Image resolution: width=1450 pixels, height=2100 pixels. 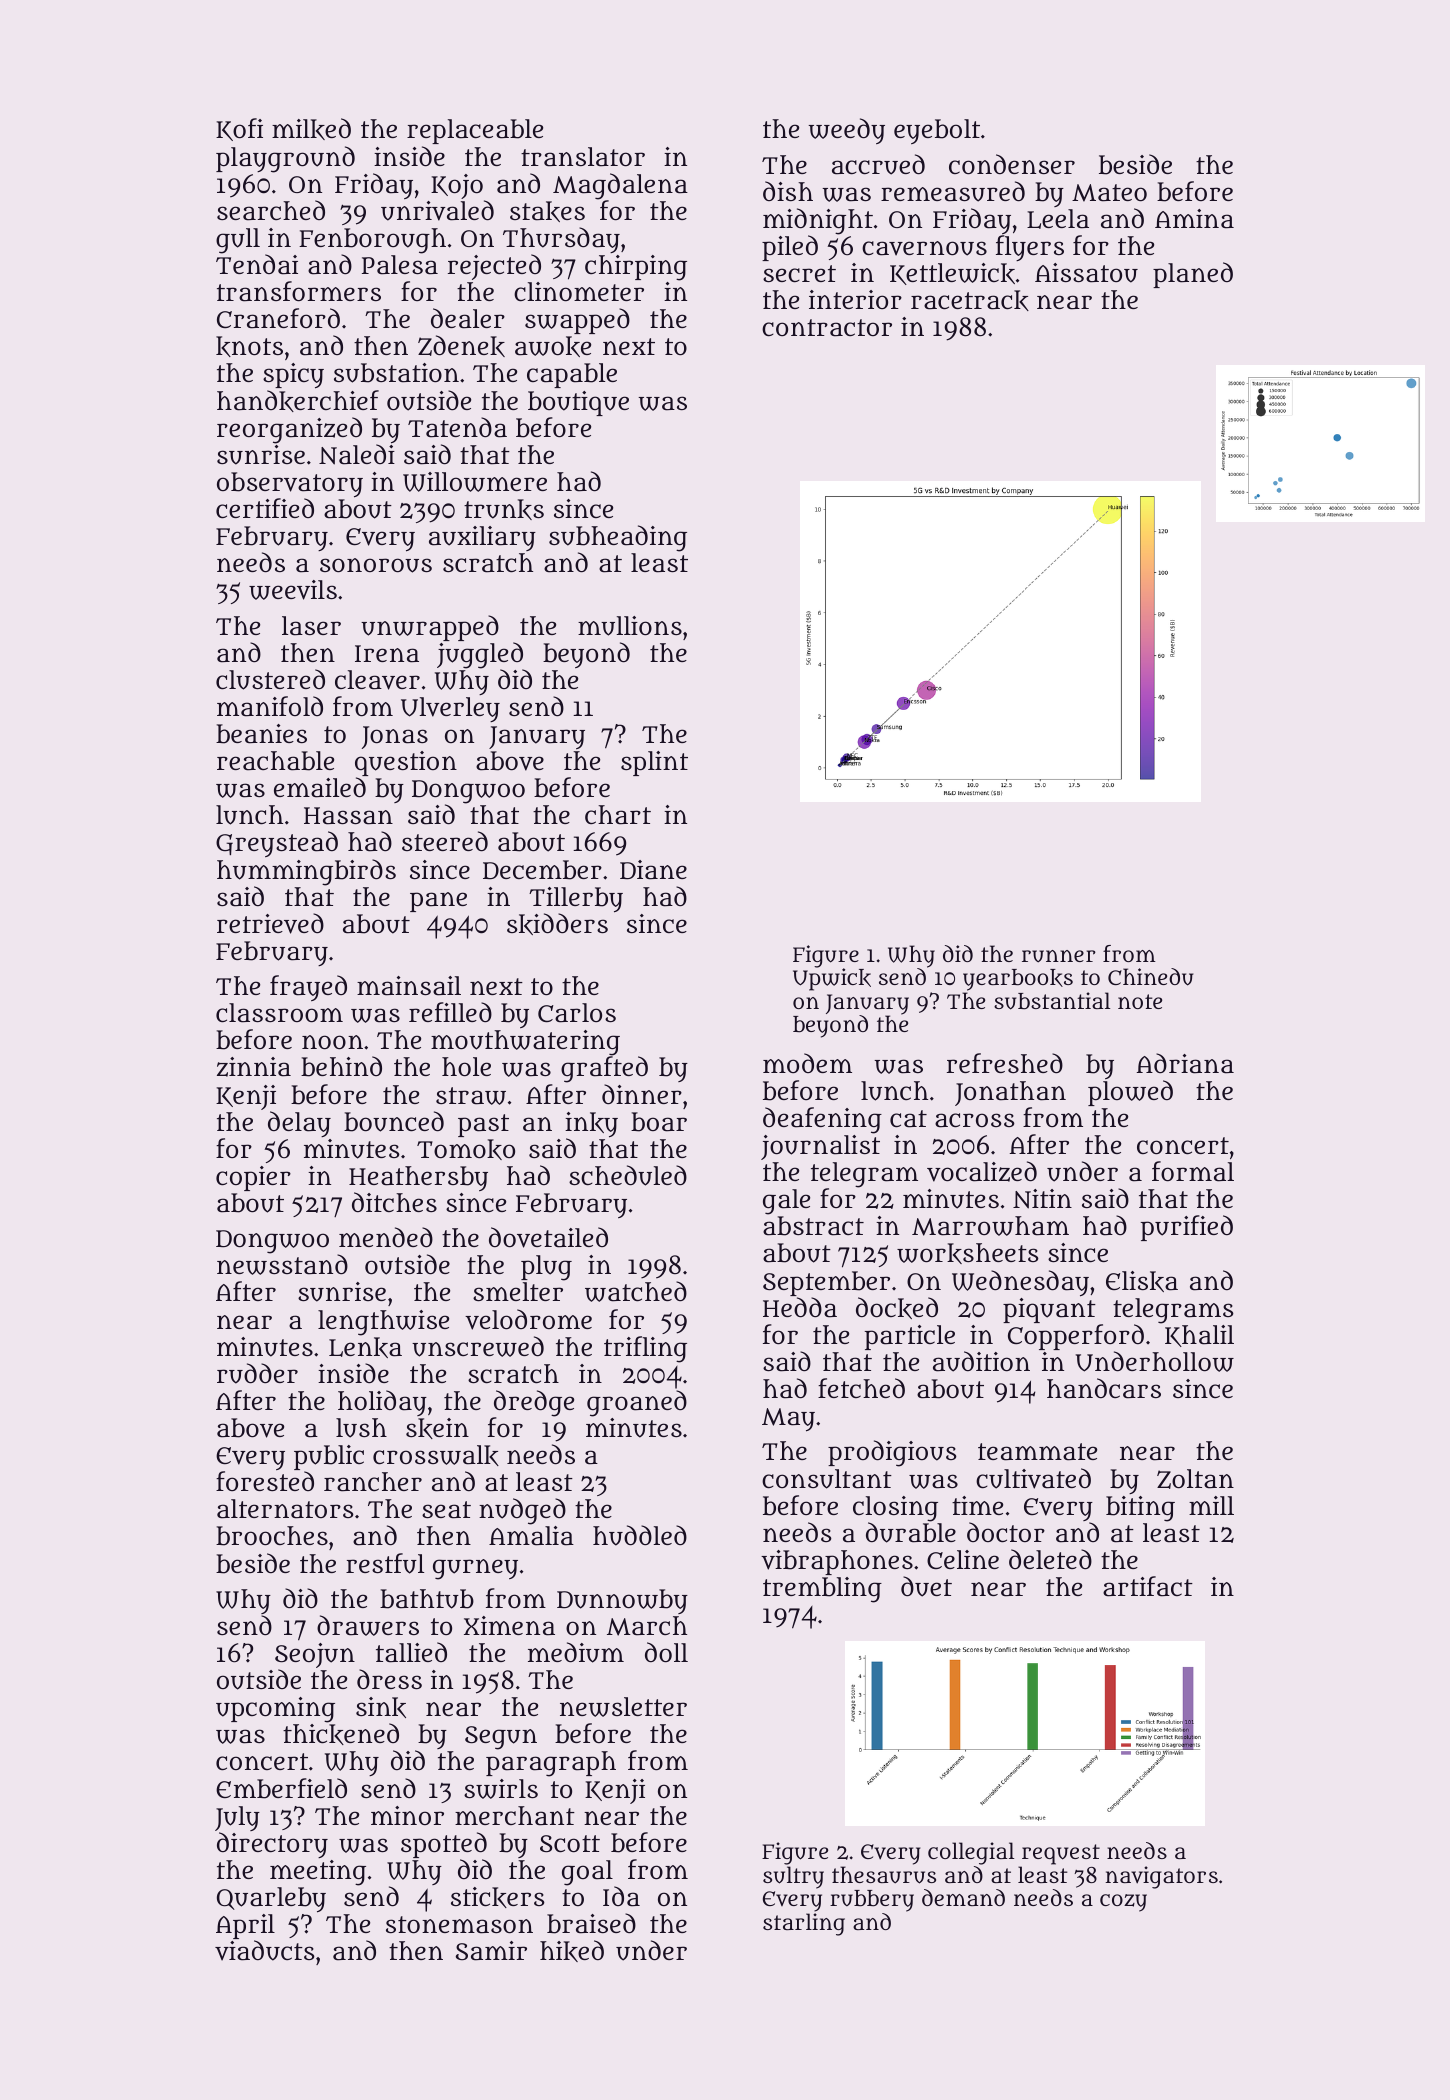 I want to click on purified, so click(x=1187, y=1228).
